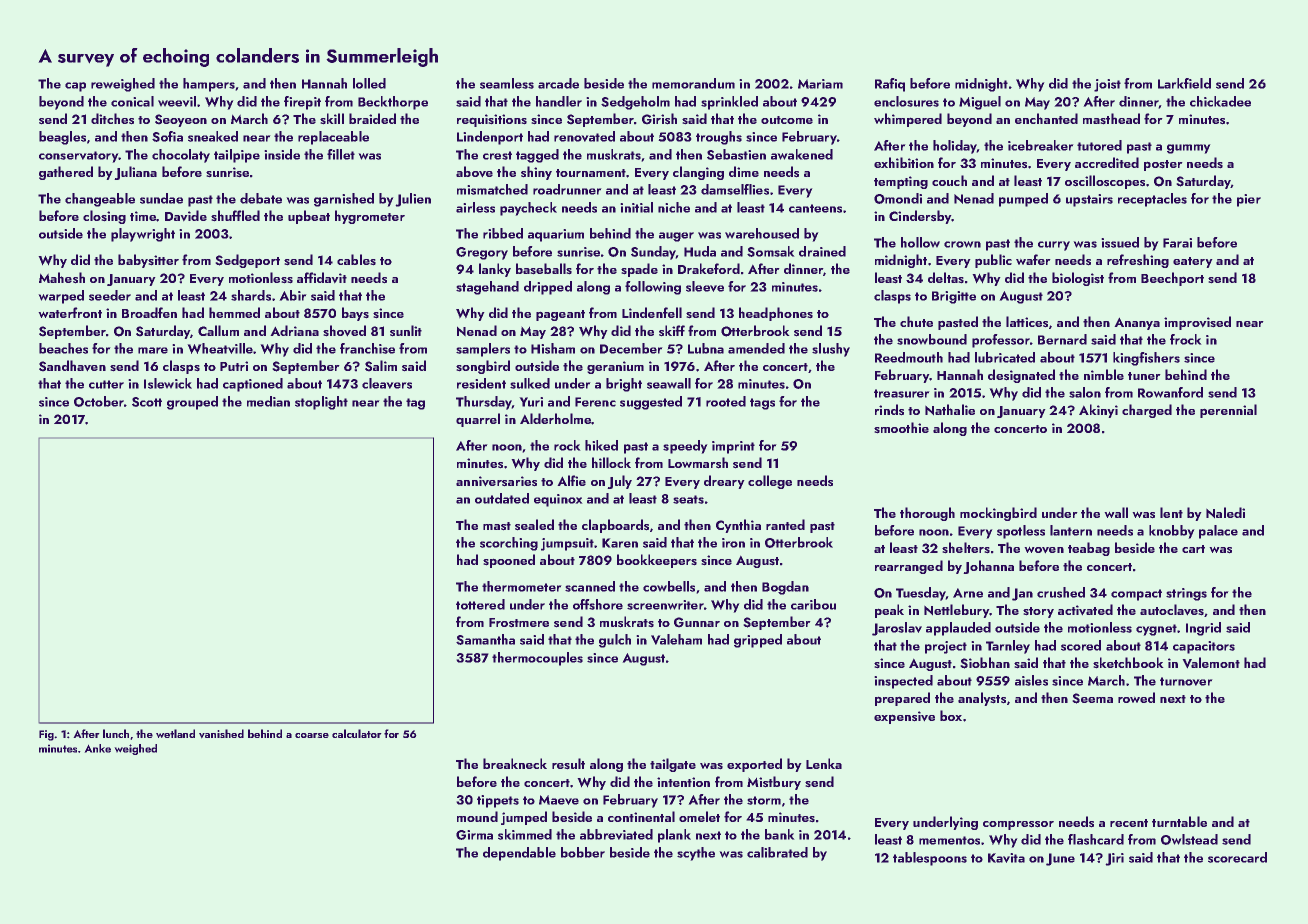 The width and height of the screenshot is (1308, 924). I want to click on tottered, so click(480, 604).
